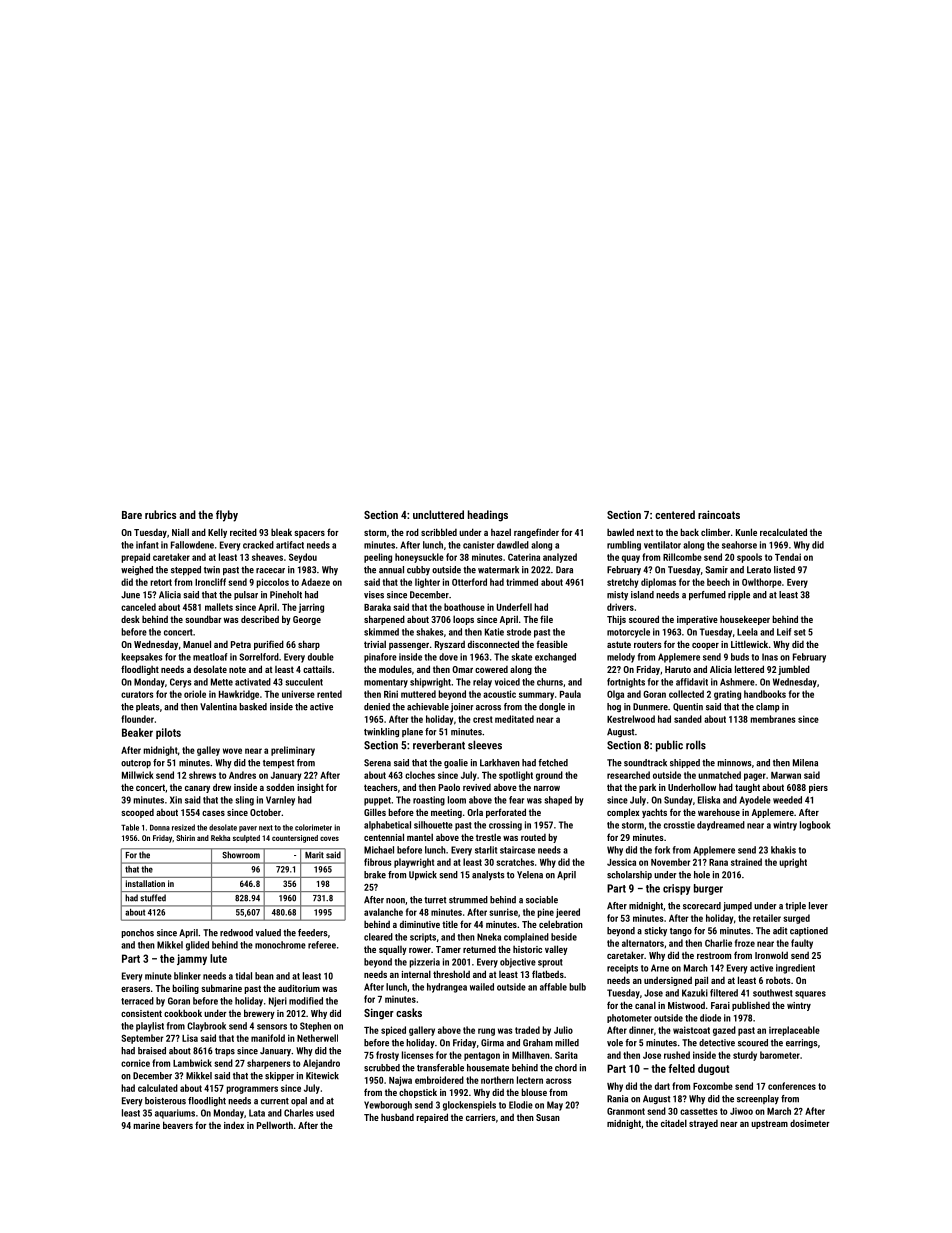  I want to click on beech, so click(718, 582).
